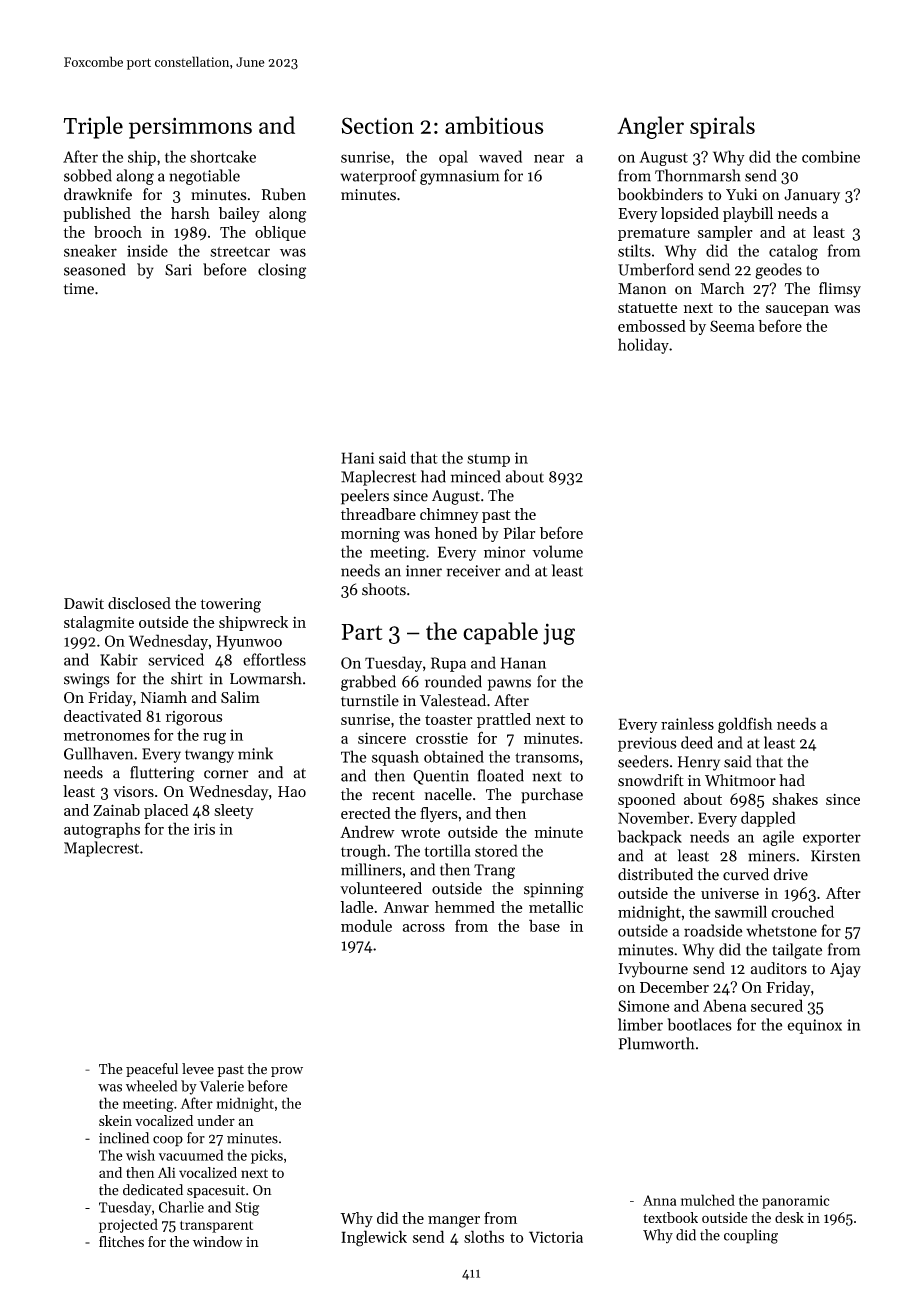 The image size is (924, 1308). What do you see at coordinates (652, 326) in the page?
I see `embossed` at bounding box center [652, 326].
